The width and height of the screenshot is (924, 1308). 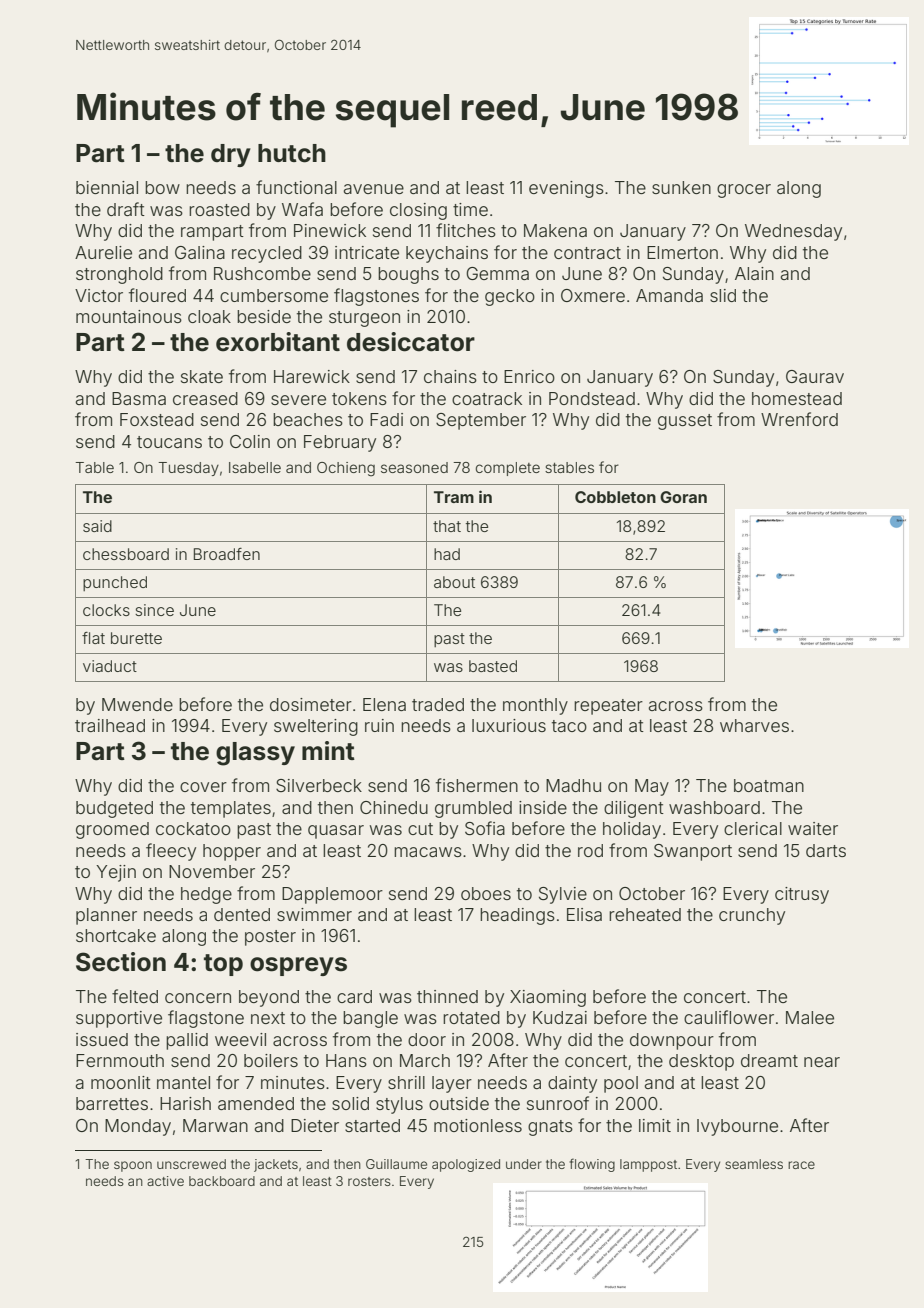 I want to click on Isabelle, so click(x=255, y=467).
